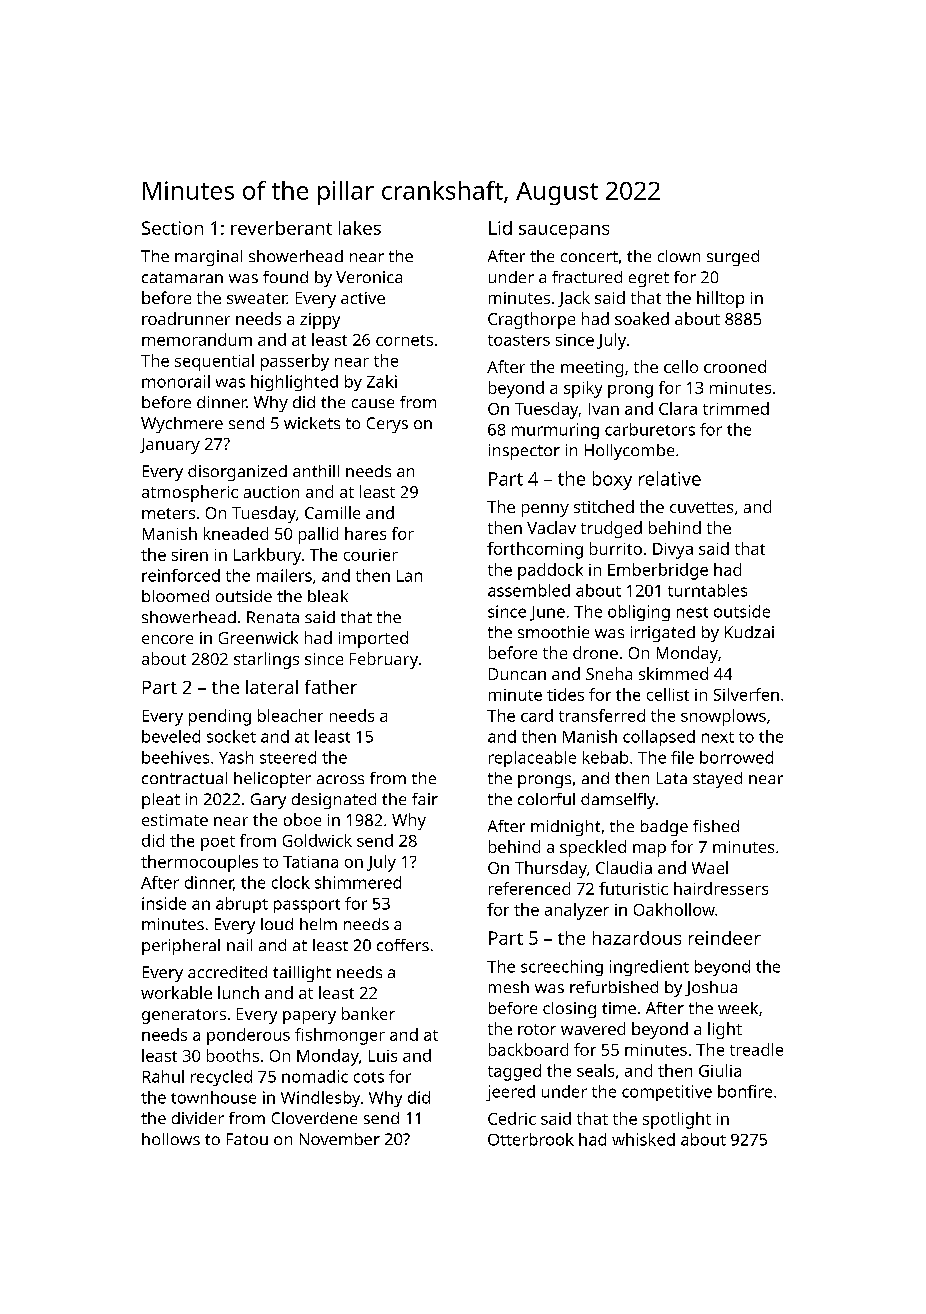  Describe the element at coordinates (517, 674) in the screenshot. I see `Duncan` at that location.
